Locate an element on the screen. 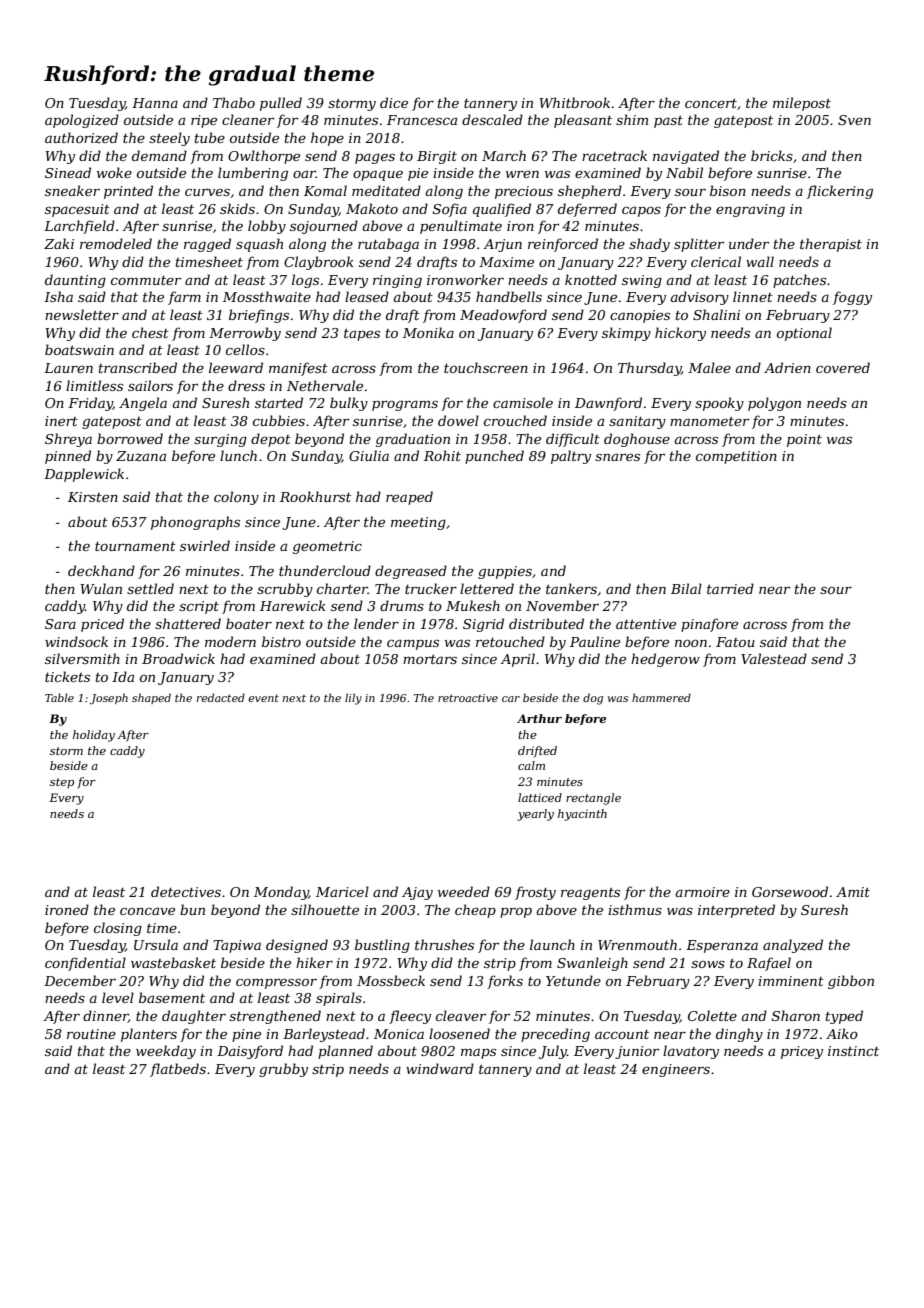 The width and height of the screenshot is (924, 1308). routine is located at coordinates (91, 1034).
